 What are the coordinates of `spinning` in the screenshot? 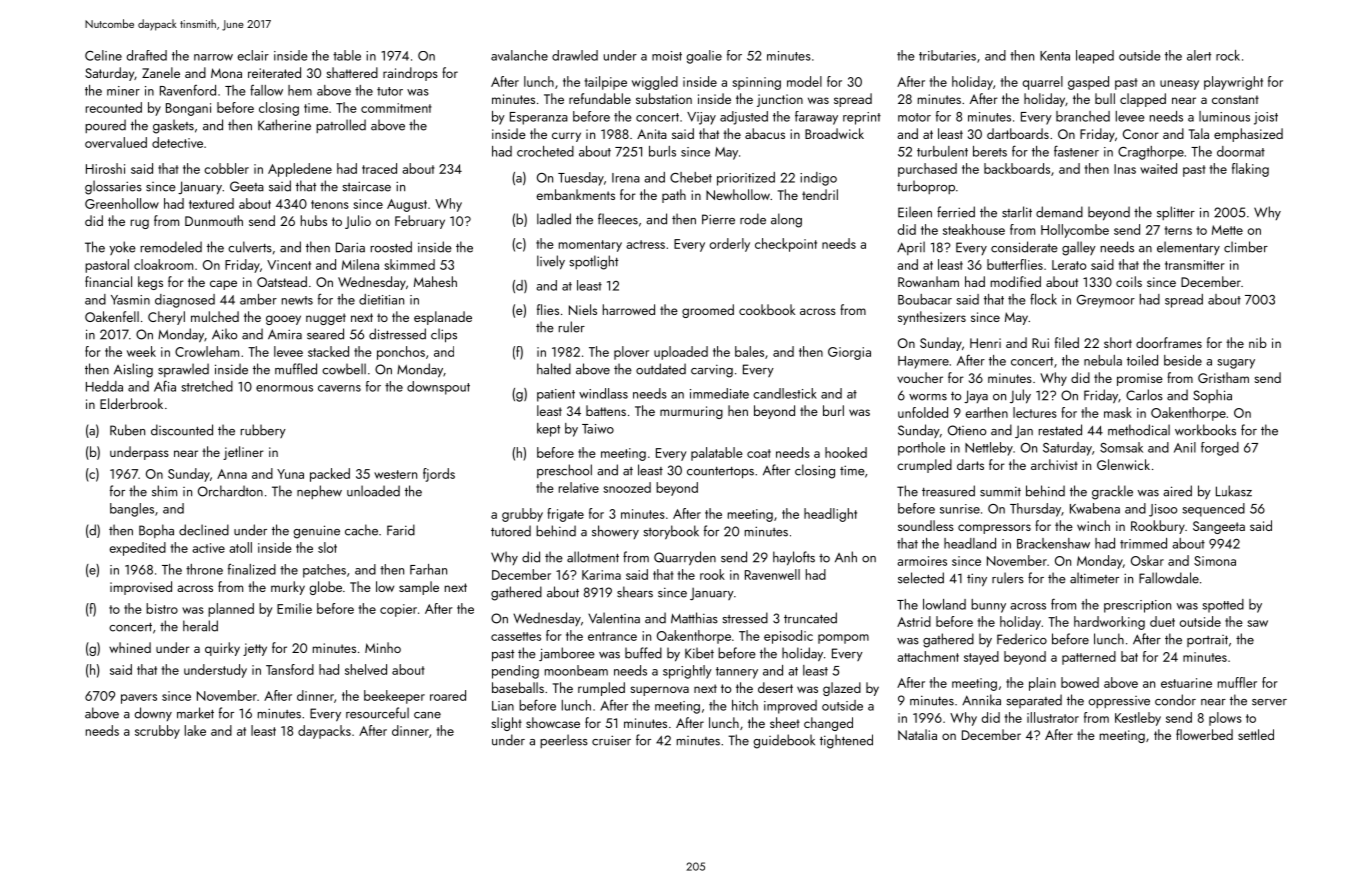 It's located at (756, 83).
